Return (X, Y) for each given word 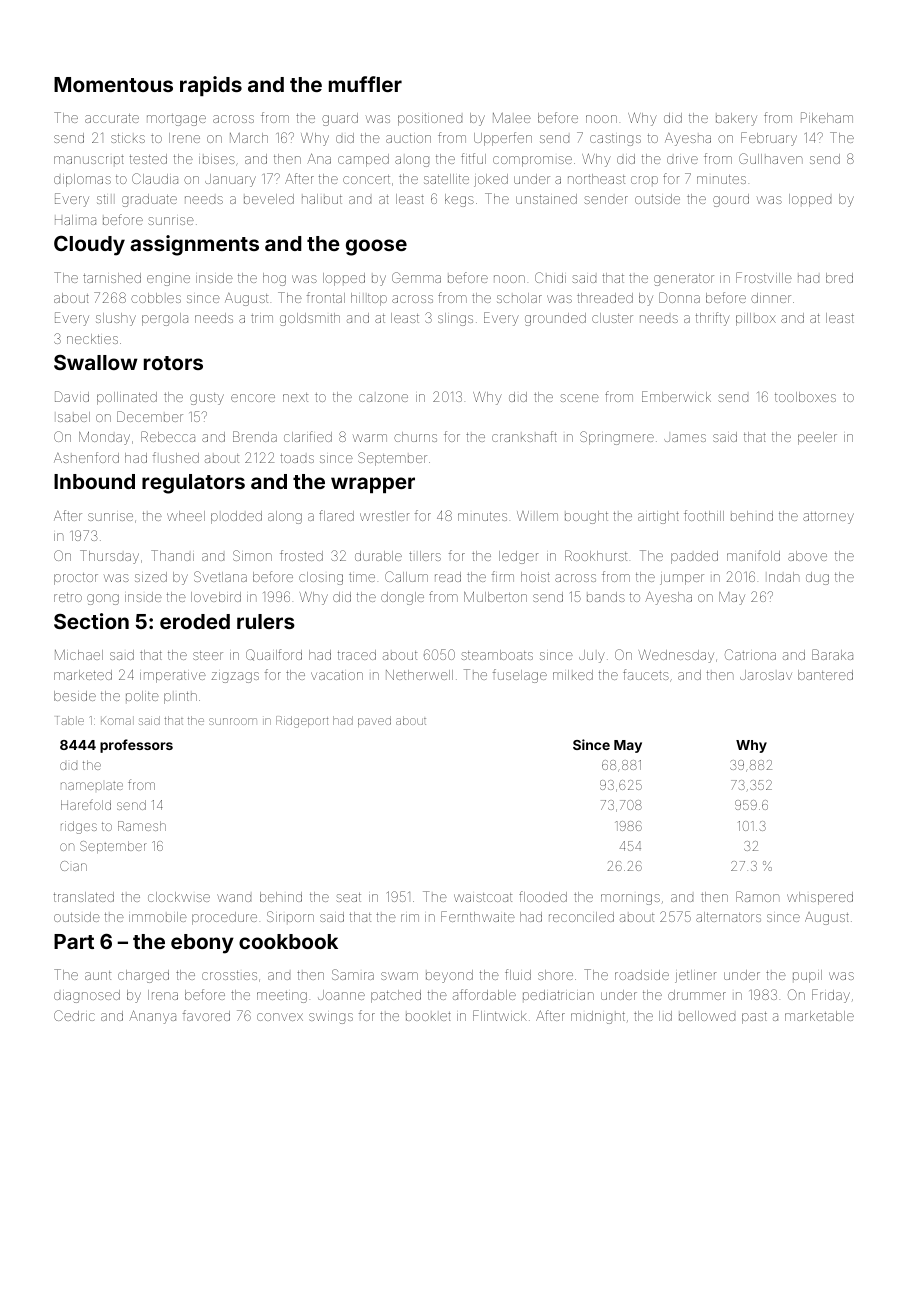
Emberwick (676, 396)
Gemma (416, 277)
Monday (104, 438)
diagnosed (87, 996)
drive (682, 160)
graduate (149, 200)
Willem (537, 516)
